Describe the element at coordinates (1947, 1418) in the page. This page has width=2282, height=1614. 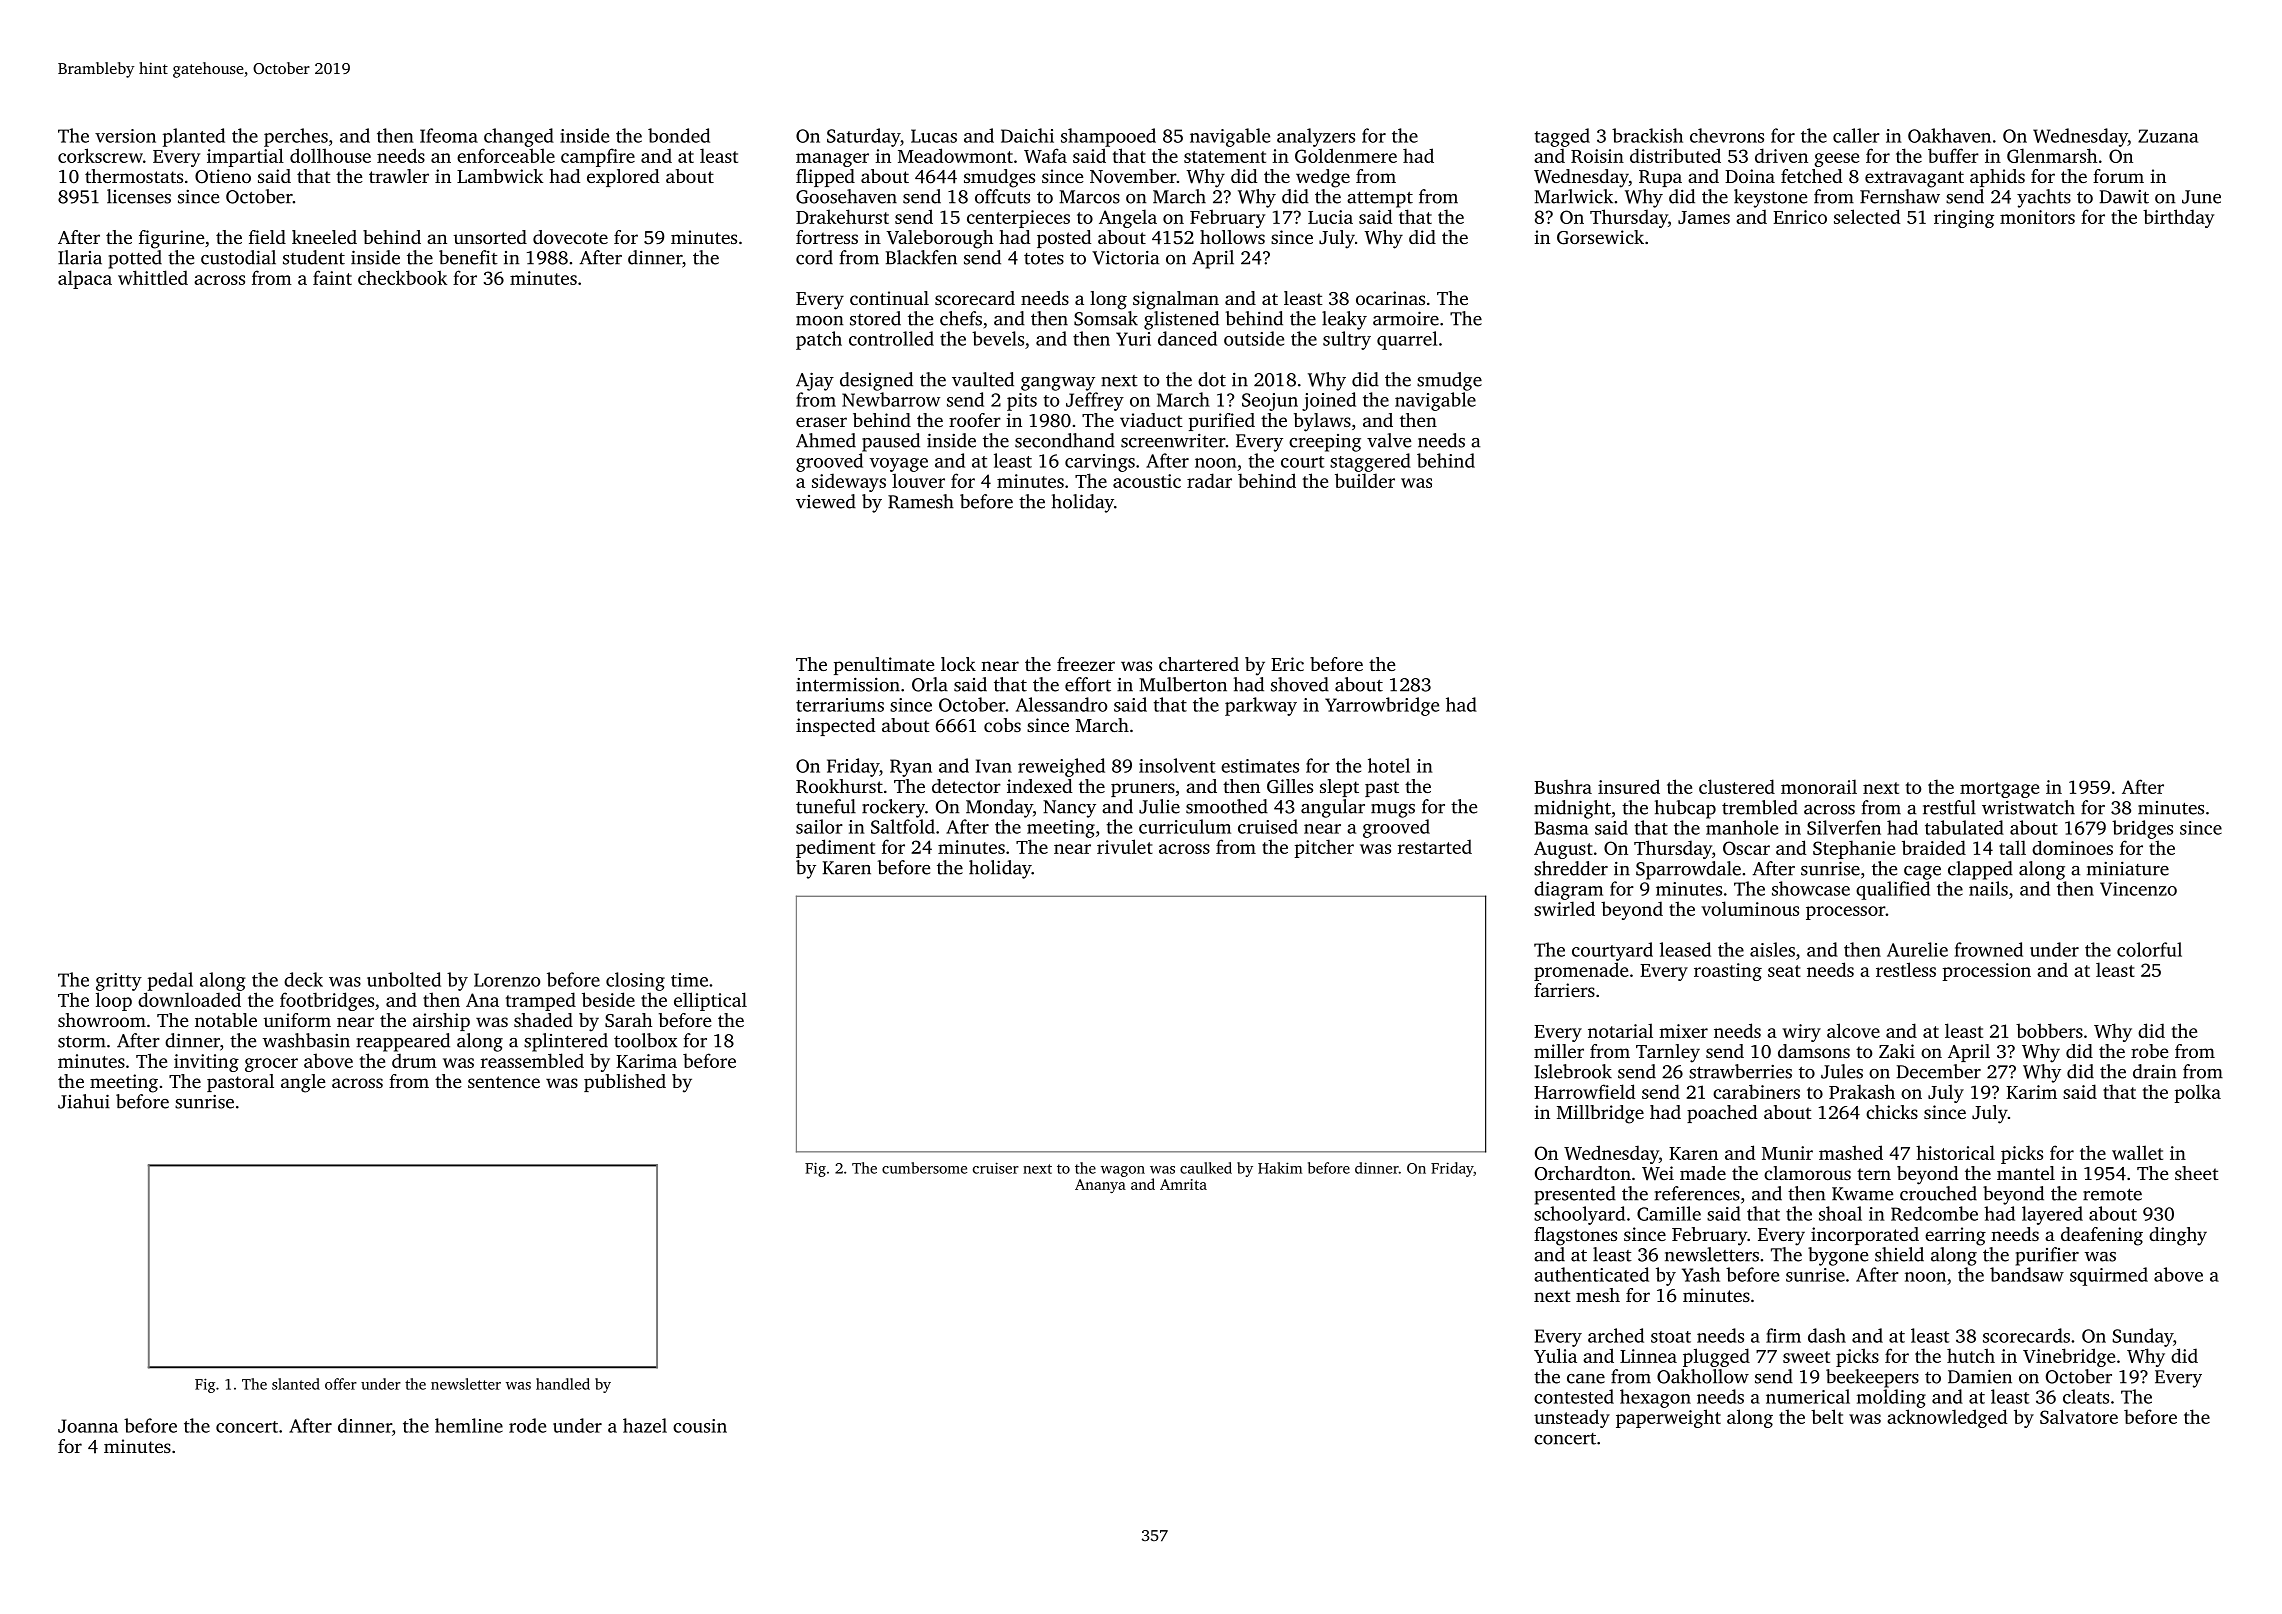
I see `acknowledged` at that location.
